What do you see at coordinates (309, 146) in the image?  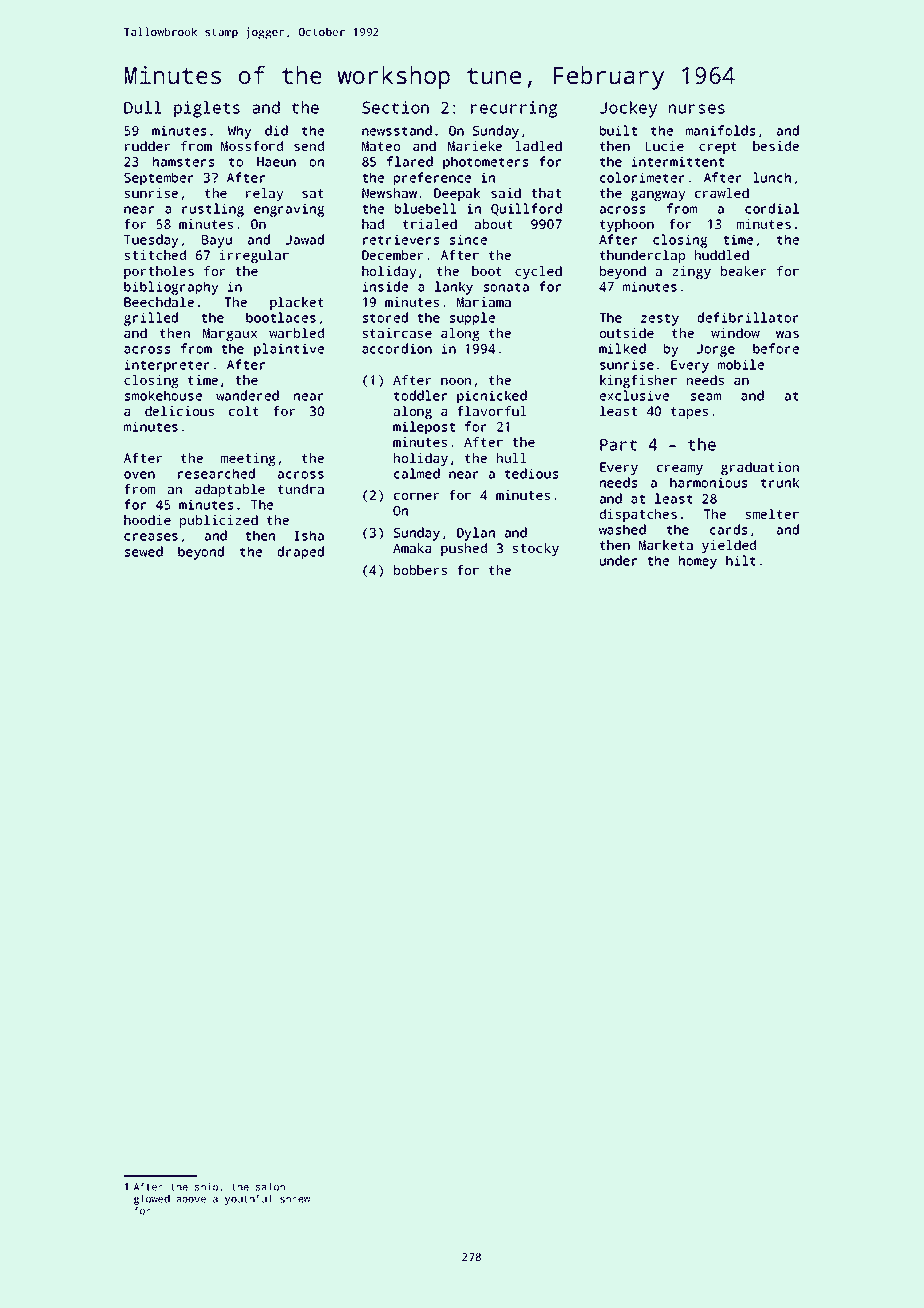 I see `send` at bounding box center [309, 146].
